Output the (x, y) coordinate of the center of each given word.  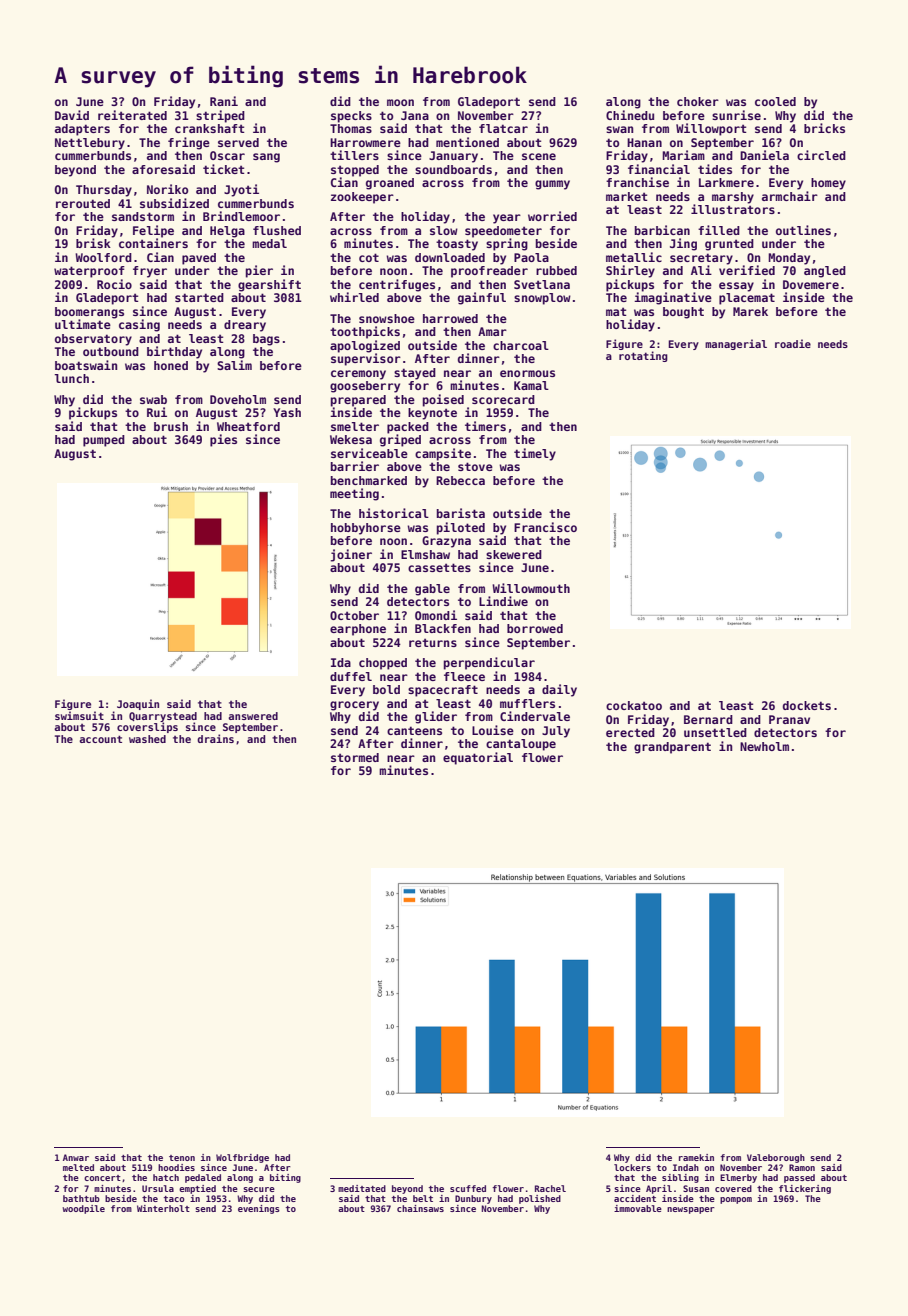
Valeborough (776, 1158)
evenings (259, 1209)
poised (443, 400)
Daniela (764, 155)
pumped (104, 441)
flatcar (503, 128)
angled (825, 272)
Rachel (550, 1188)
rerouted (83, 203)
